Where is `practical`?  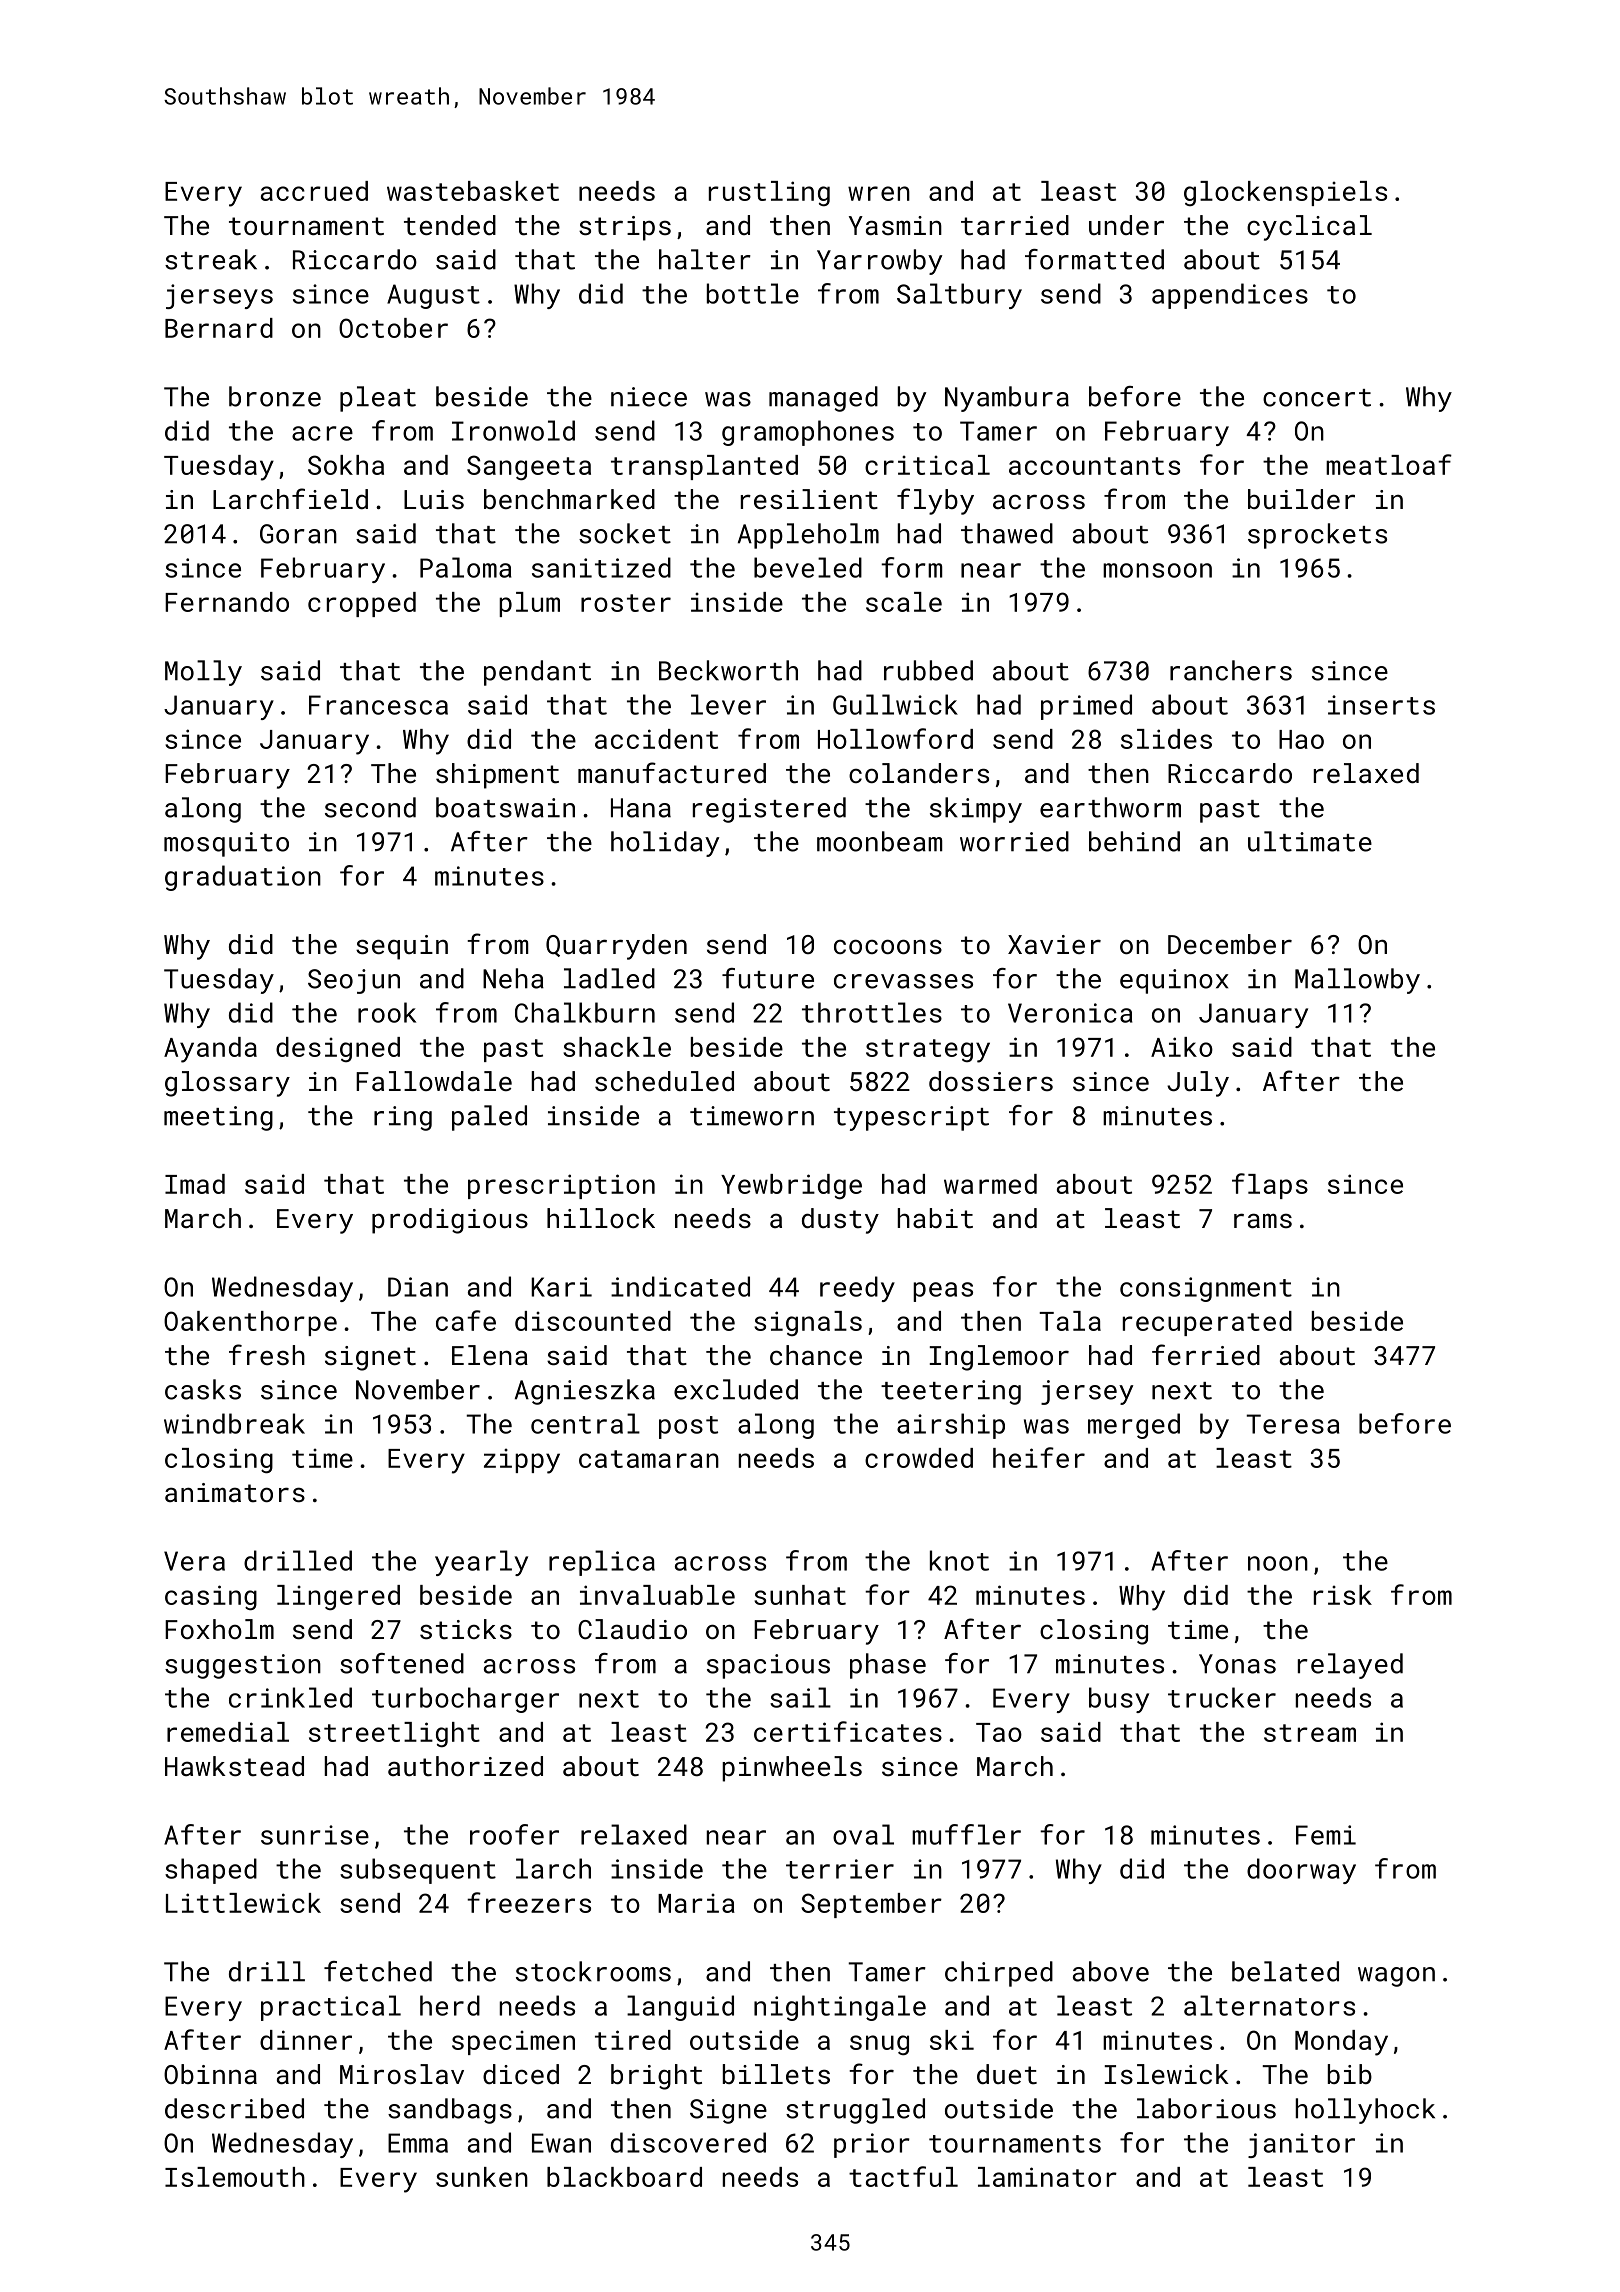
practical is located at coordinates (331, 2008).
